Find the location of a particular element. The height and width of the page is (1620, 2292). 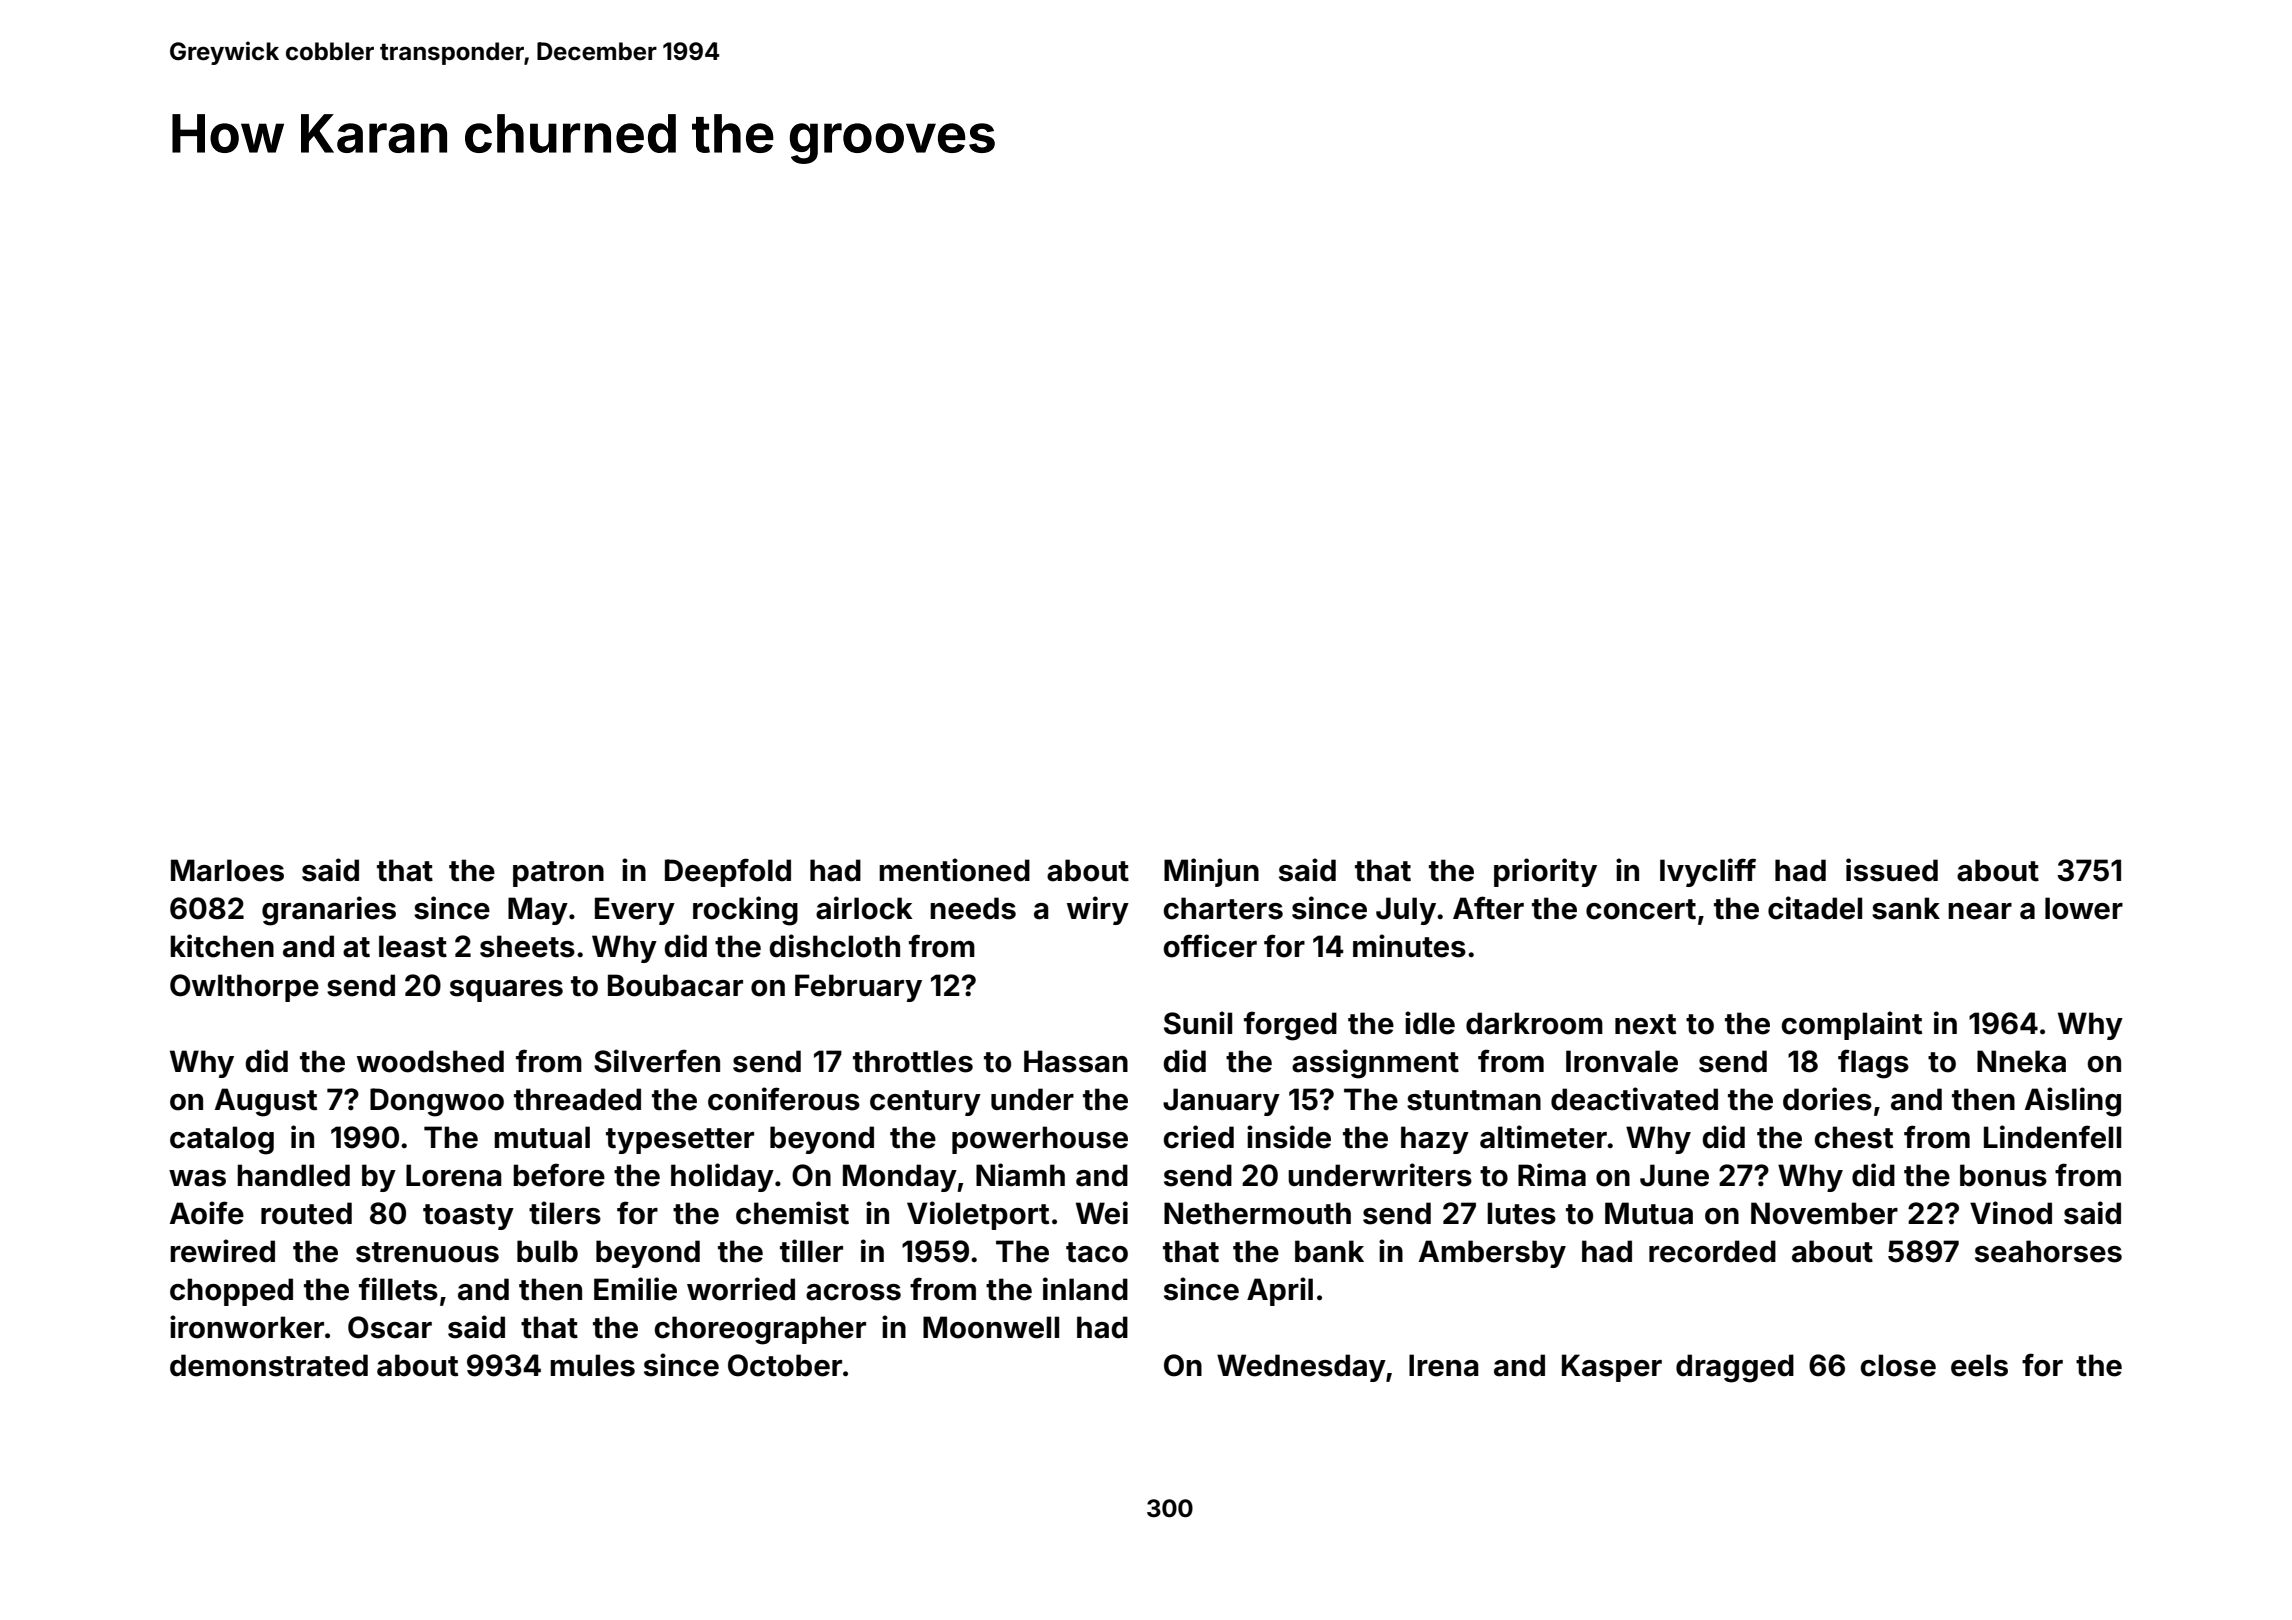

mules is located at coordinates (592, 1365).
